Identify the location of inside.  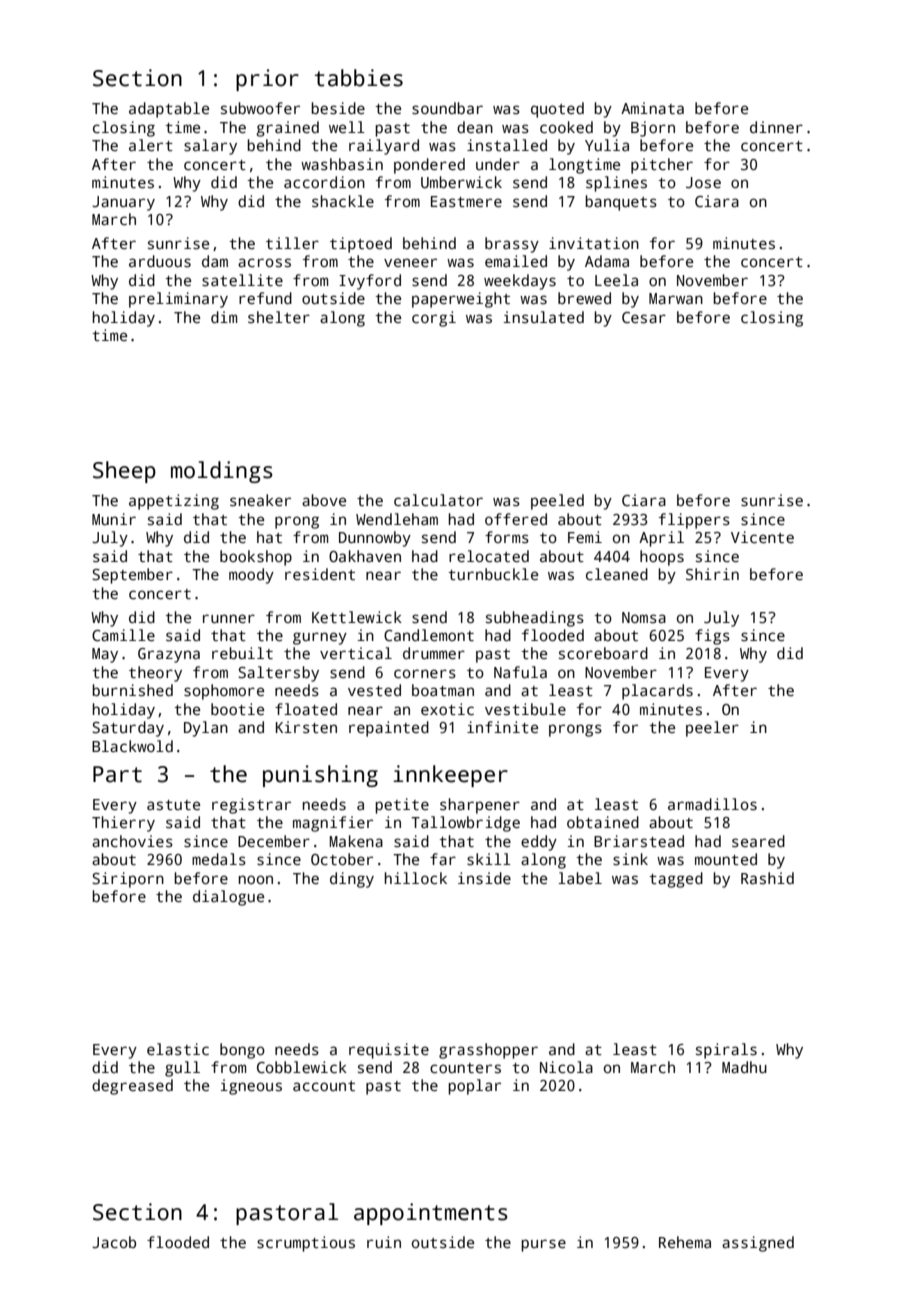
(484, 878).
